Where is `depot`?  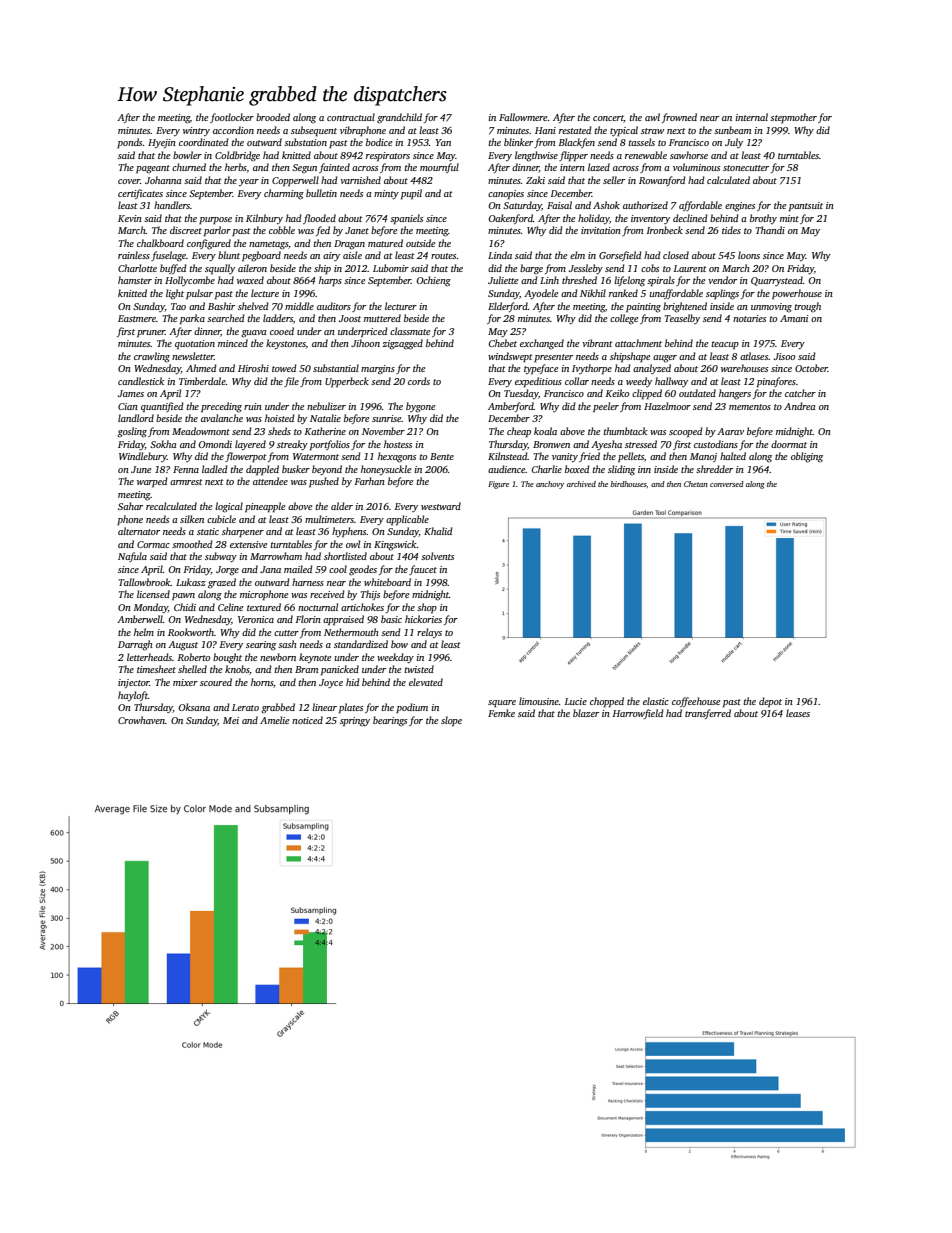 depot is located at coordinates (770, 702).
